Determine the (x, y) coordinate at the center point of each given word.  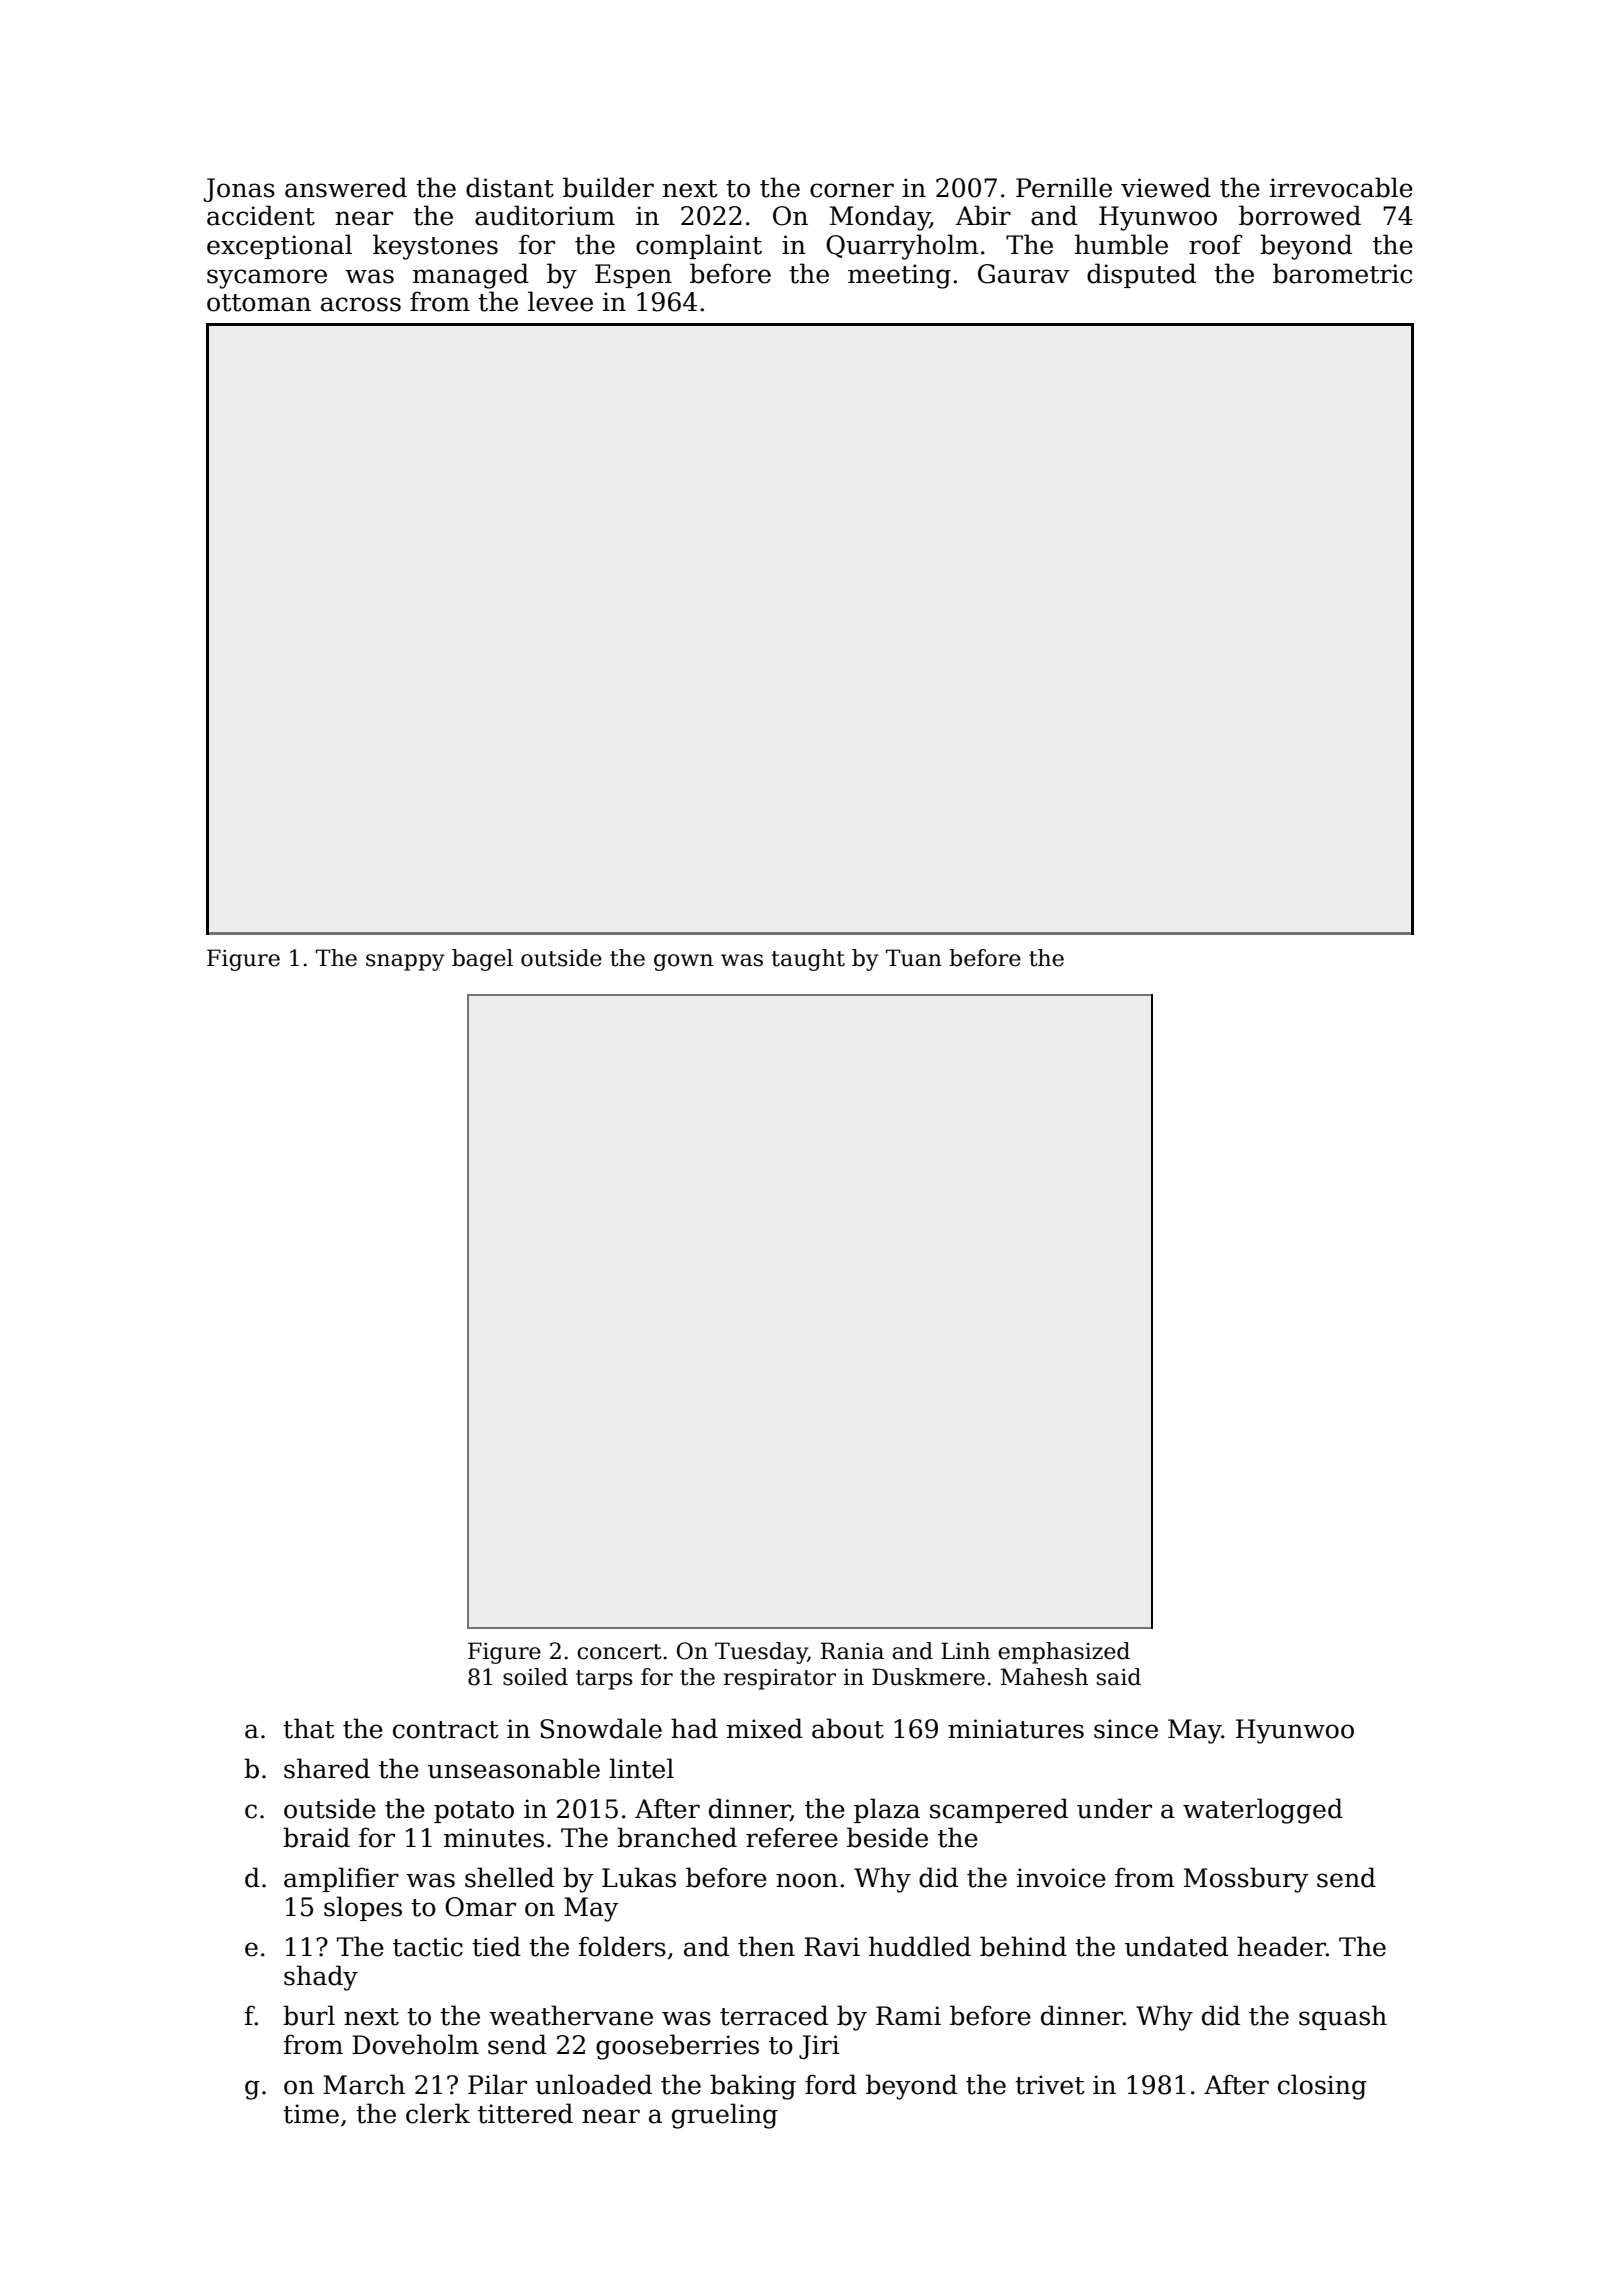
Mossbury (1246, 1880)
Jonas (239, 190)
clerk (438, 2113)
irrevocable (1341, 187)
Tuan (914, 958)
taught (808, 960)
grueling (725, 2116)
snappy (405, 962)
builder (608, 187)
